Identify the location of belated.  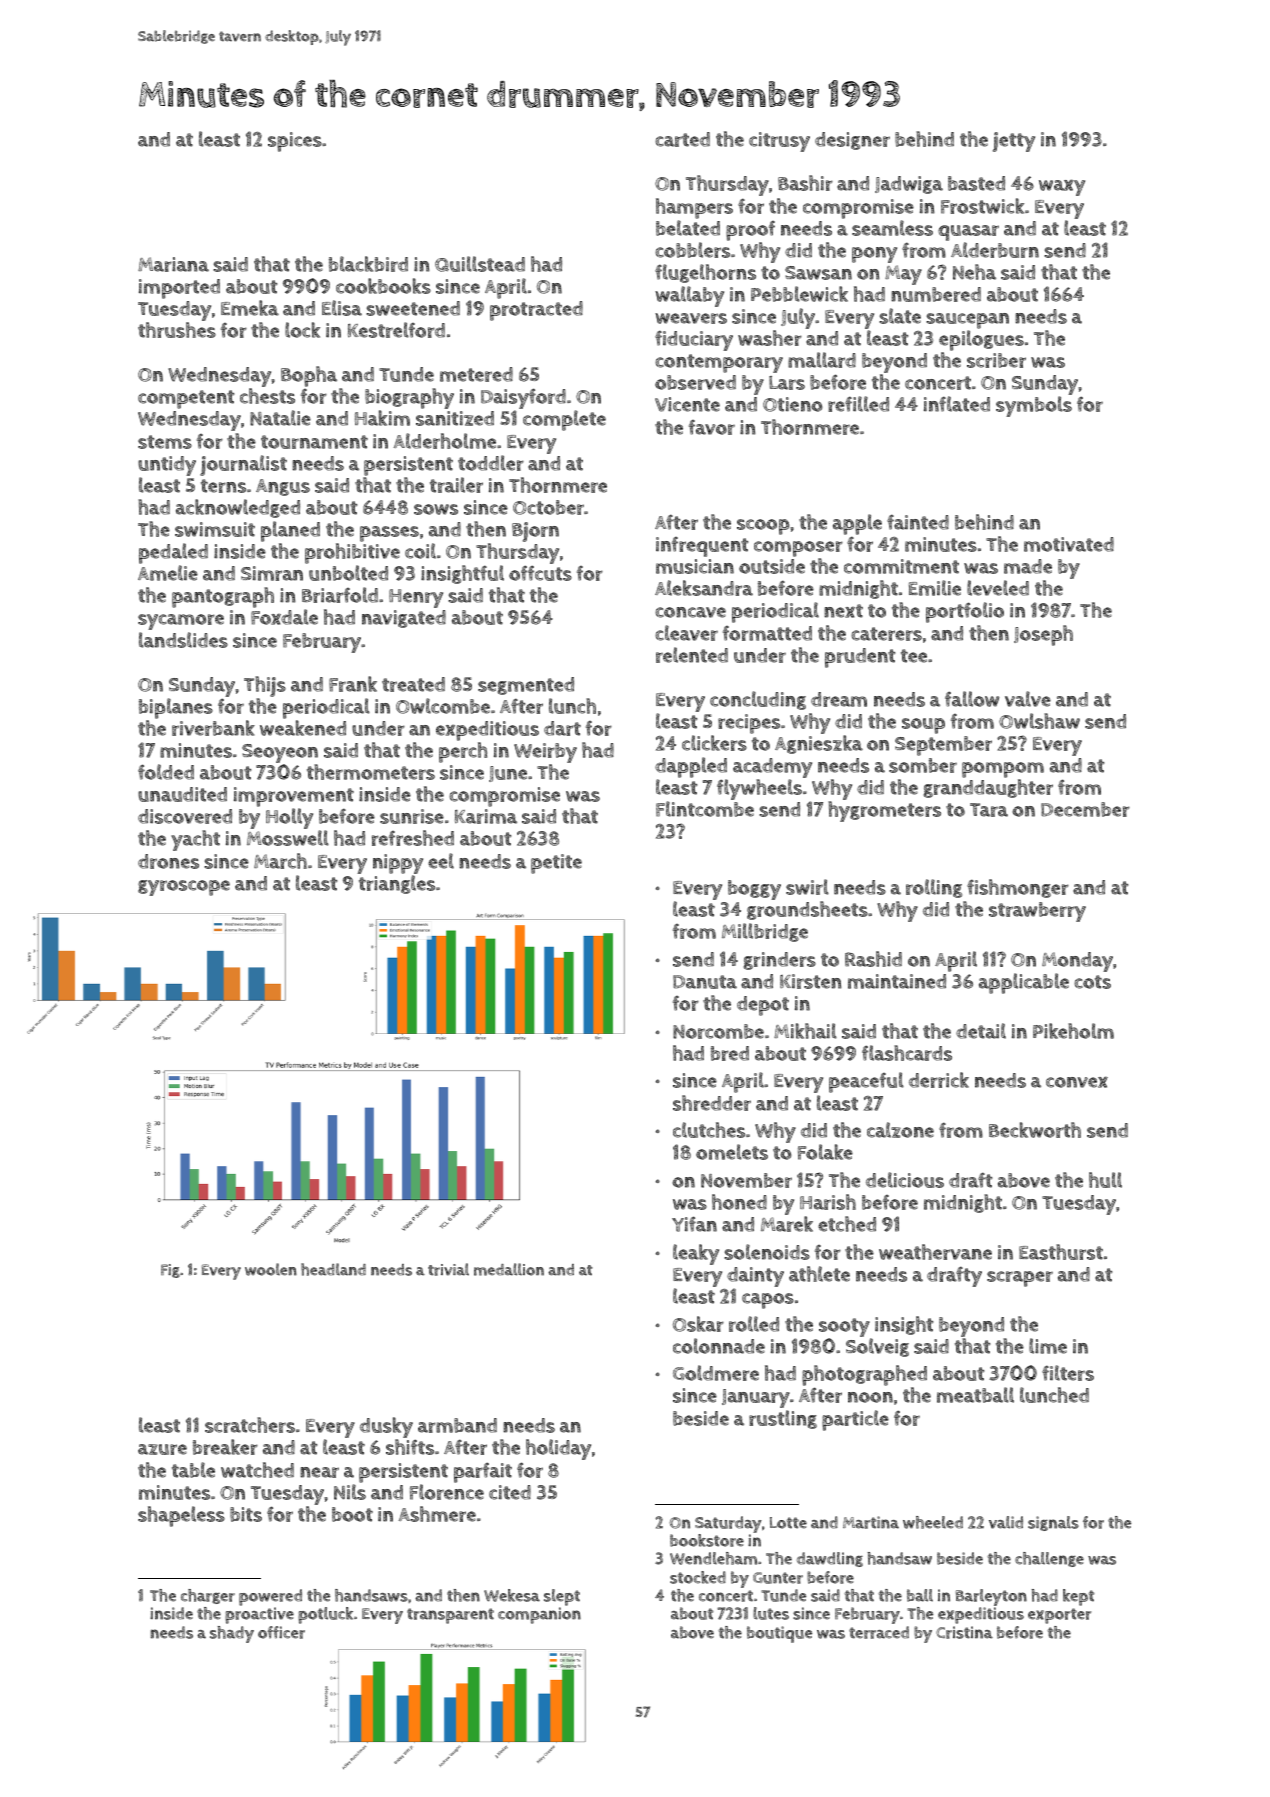
(688, 228).
